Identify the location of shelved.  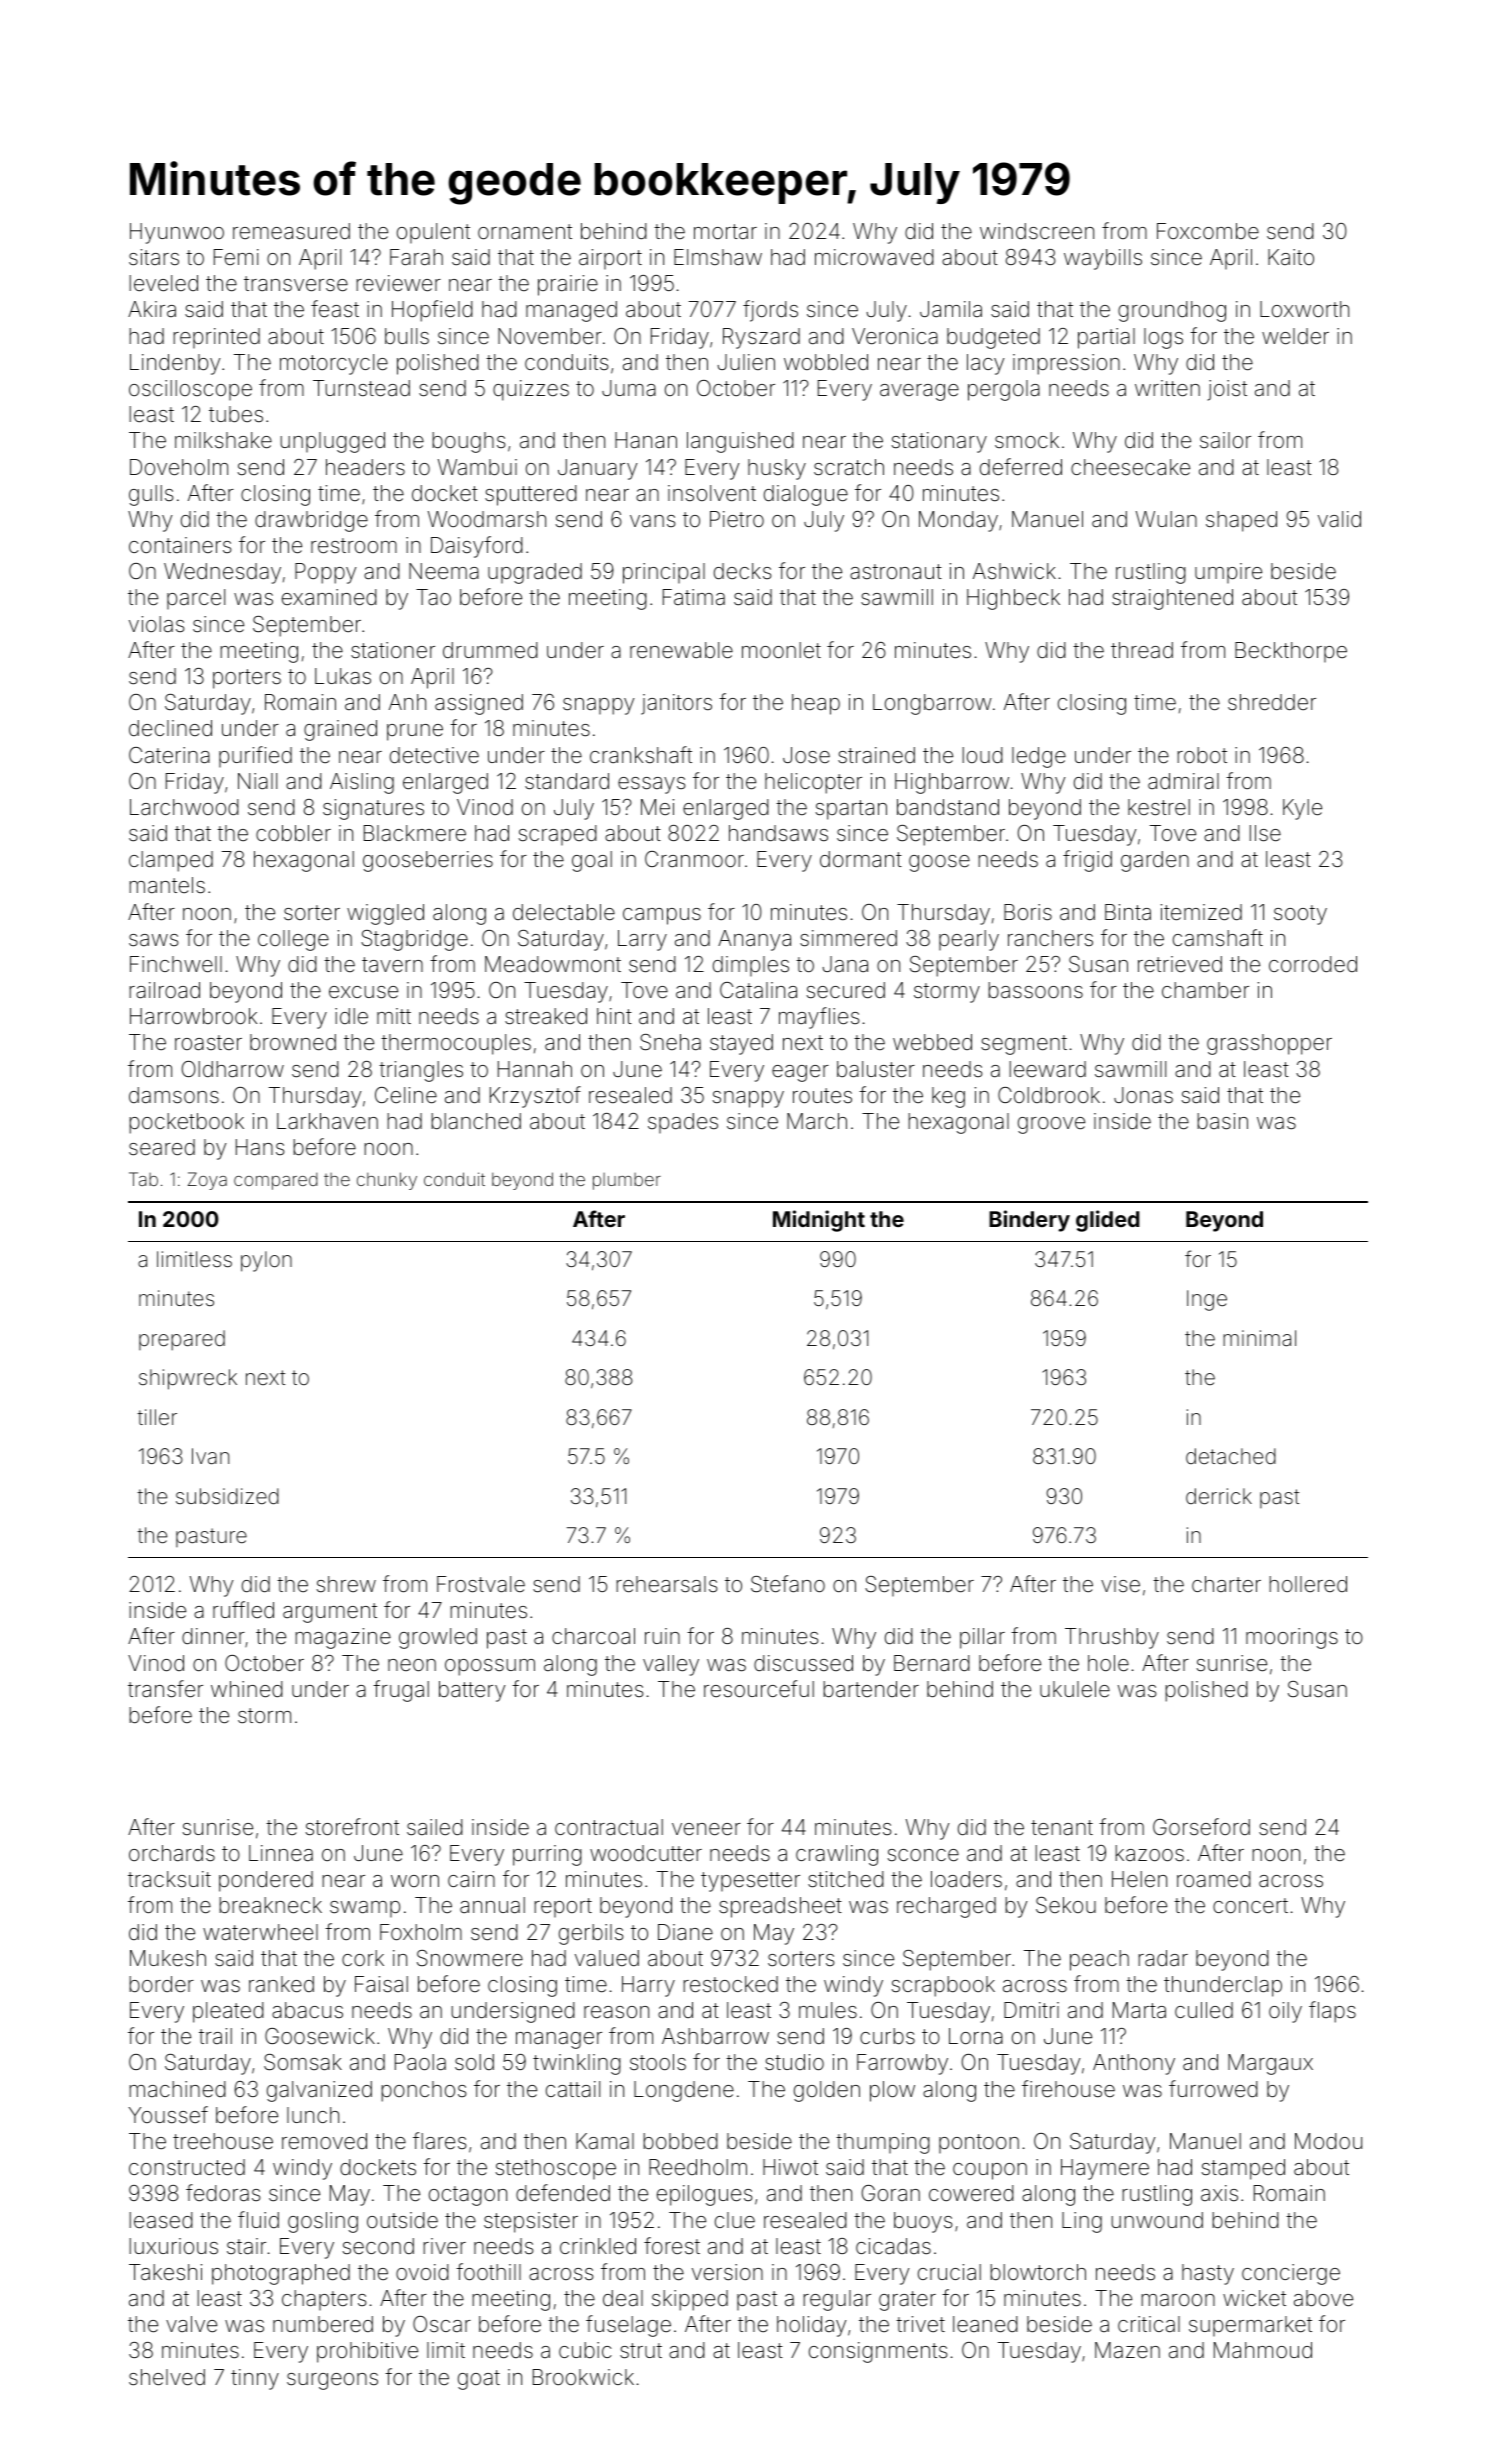
(167, 2377).
